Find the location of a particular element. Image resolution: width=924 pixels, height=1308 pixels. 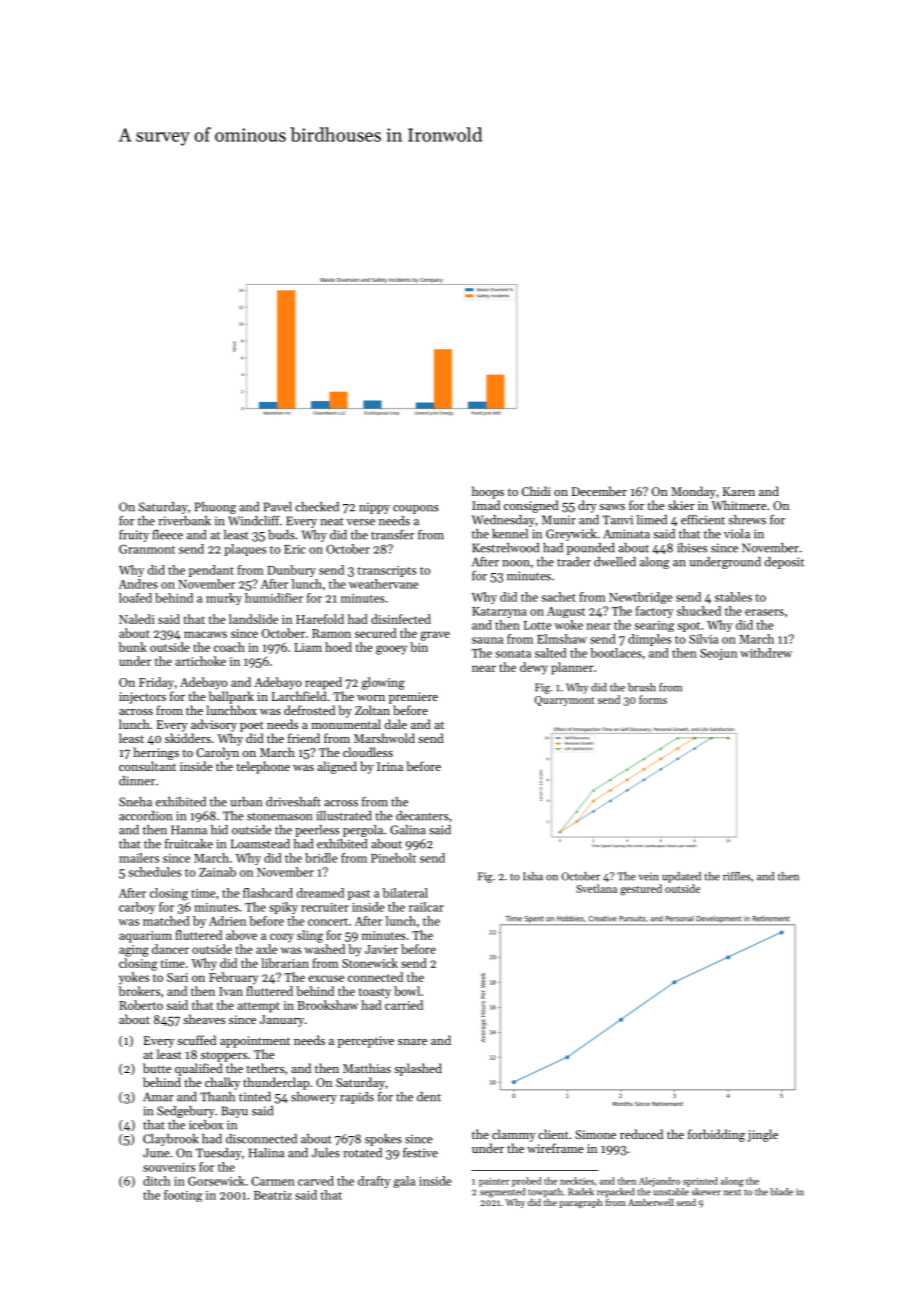

Matthias is located at coordinates (367, 1068).
